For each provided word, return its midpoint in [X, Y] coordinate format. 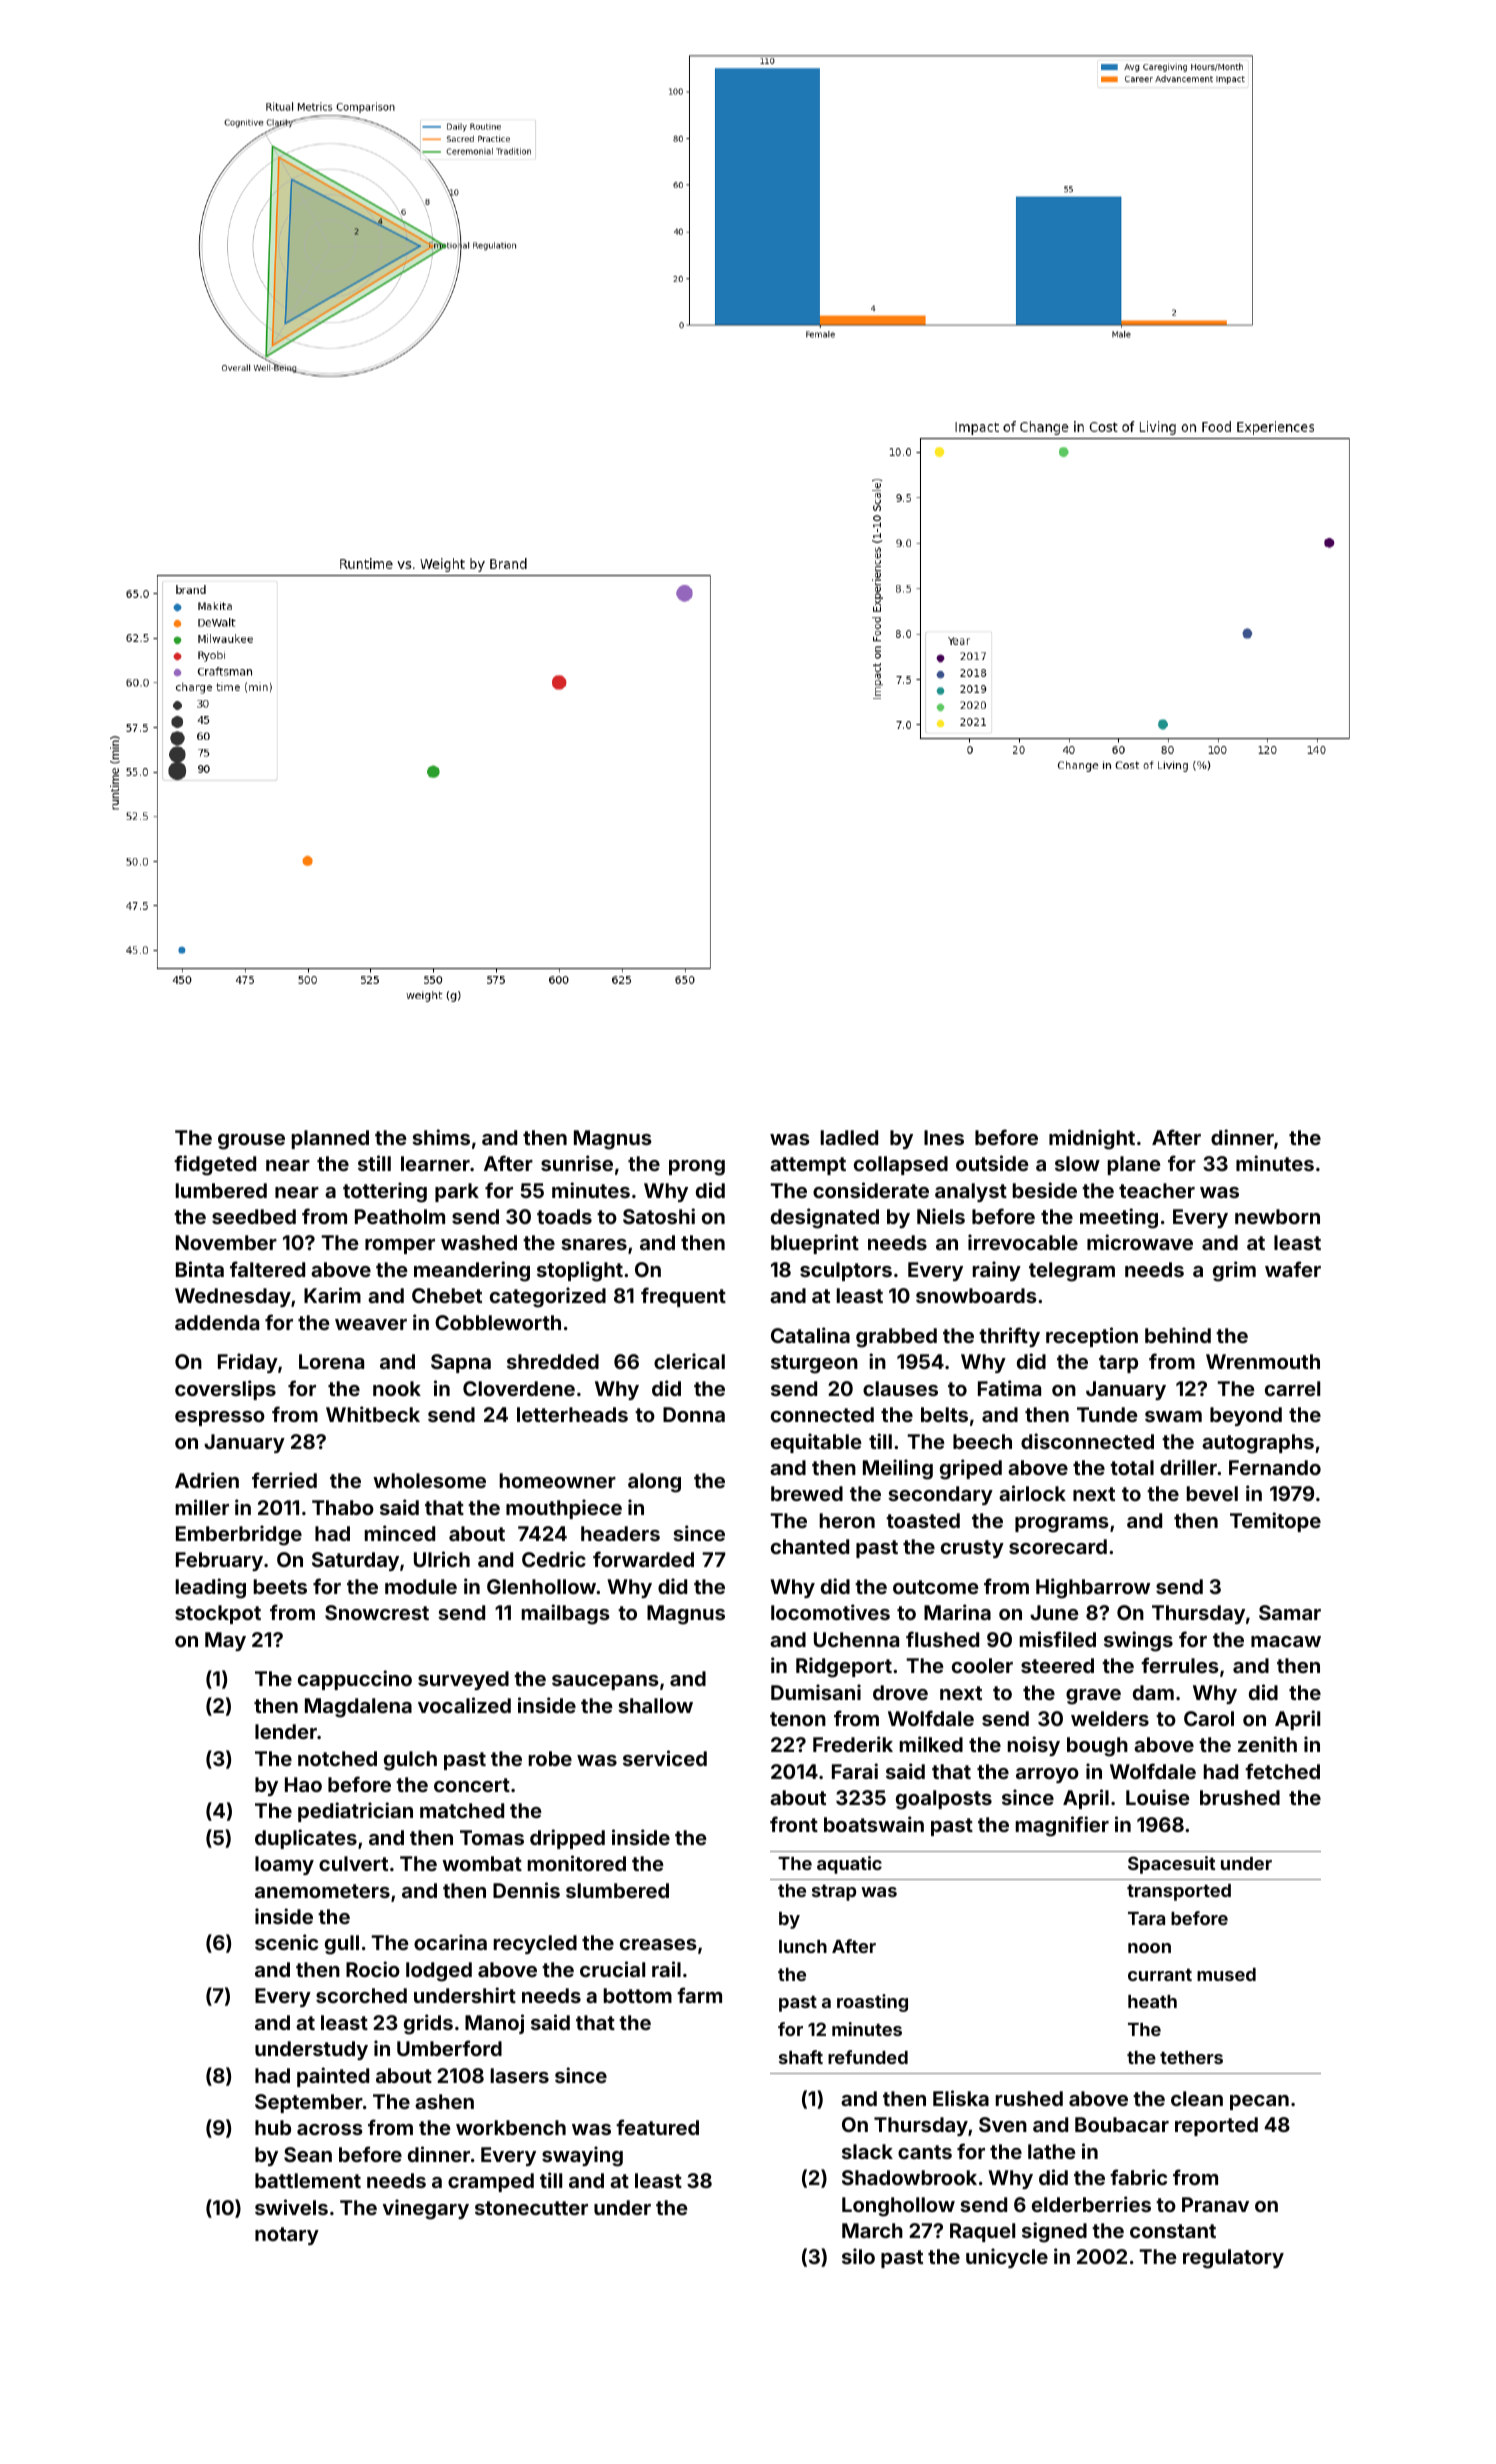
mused [1226, 1974]
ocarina [450, 1942]
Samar [1290, 1612]
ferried [284, 1480]
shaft [801, 2057]
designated [825, 1218]
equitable [816, 1443]
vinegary [425, 2209]
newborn [1277, 1216]
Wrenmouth [1263, 1361]
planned [330, 1139]
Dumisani [816, 1692]
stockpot [218, 1614]
